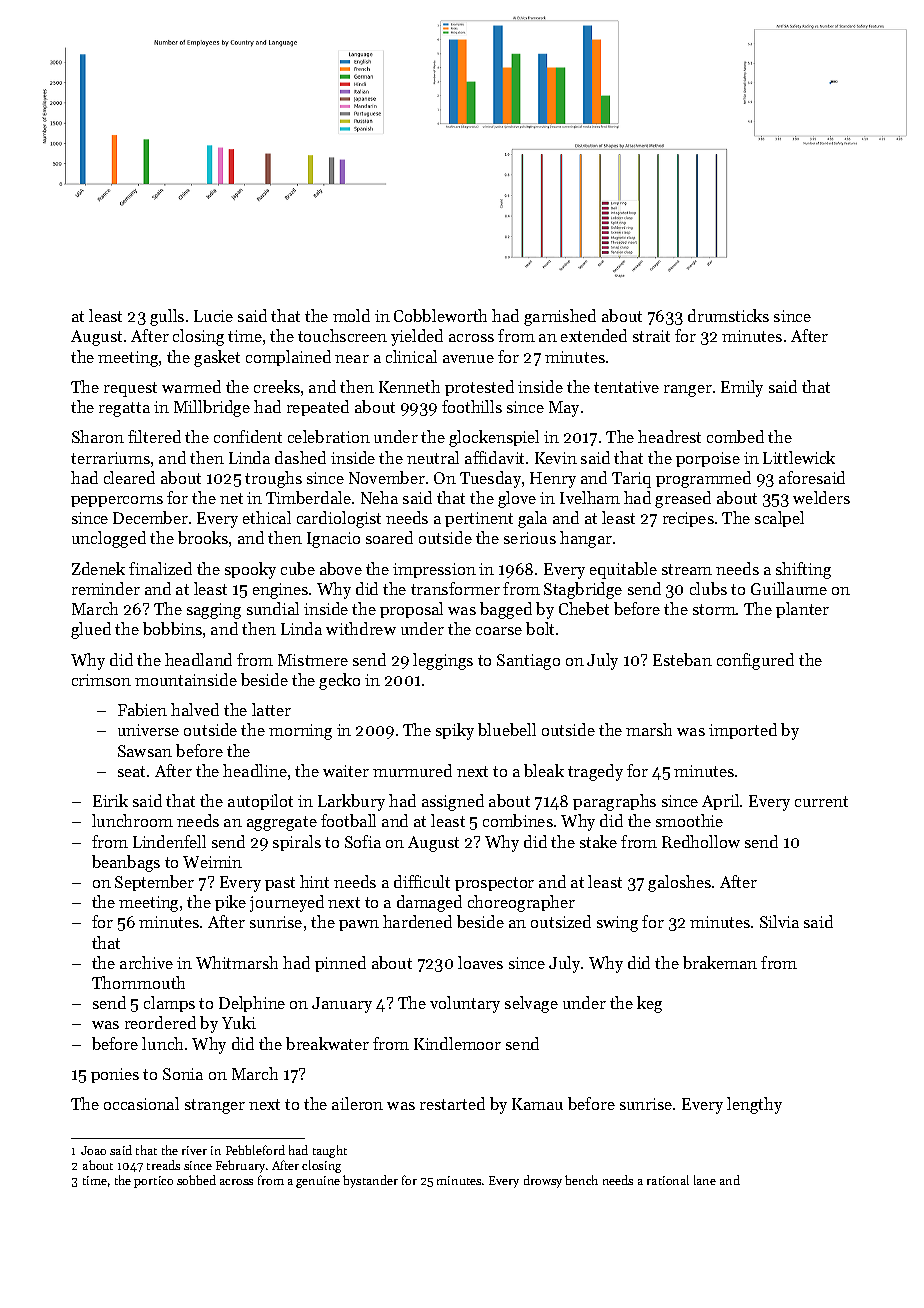  I want to click on pertinent, so click(479, 519).
